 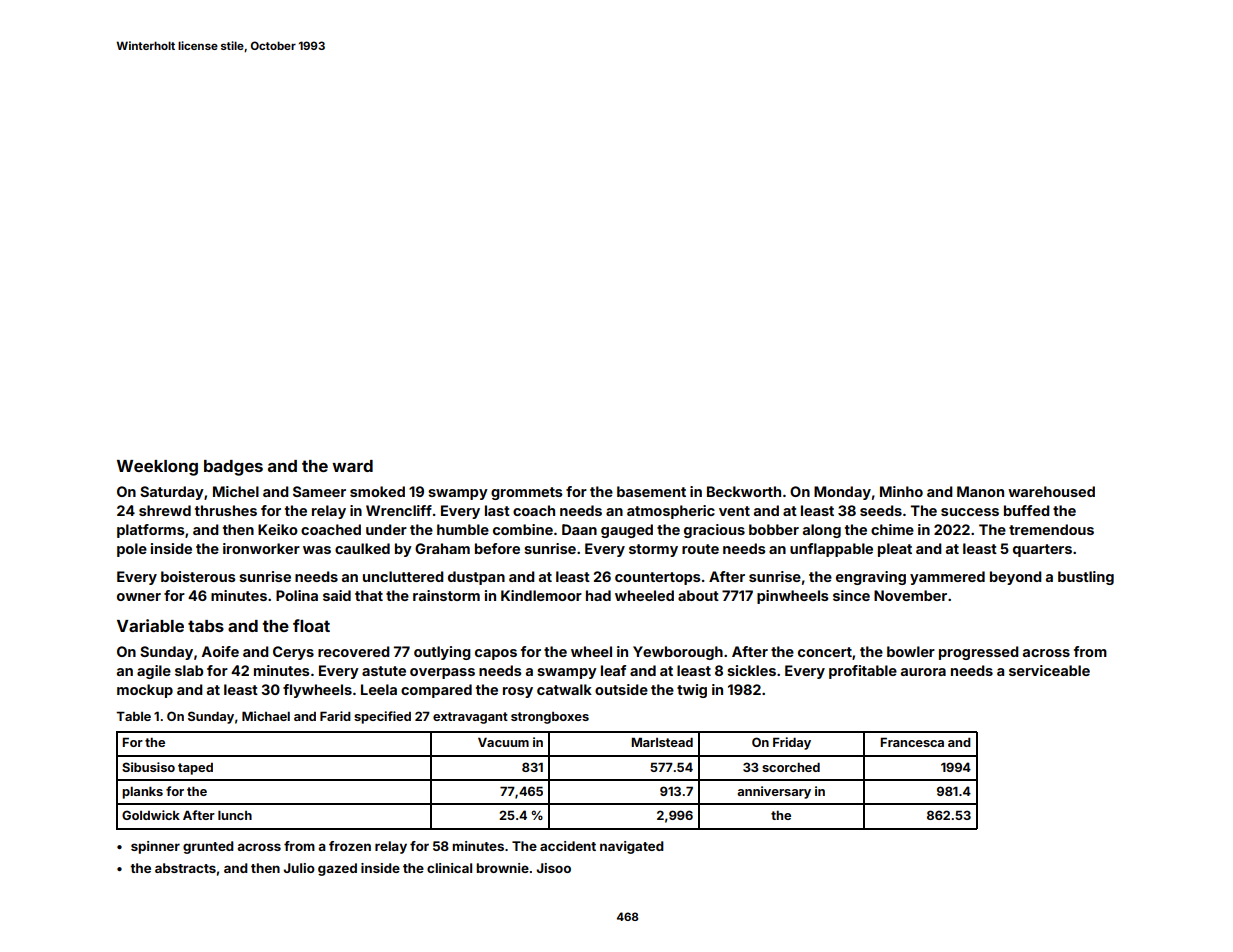 I want to click on aurora, so click(x=923, y=672).
